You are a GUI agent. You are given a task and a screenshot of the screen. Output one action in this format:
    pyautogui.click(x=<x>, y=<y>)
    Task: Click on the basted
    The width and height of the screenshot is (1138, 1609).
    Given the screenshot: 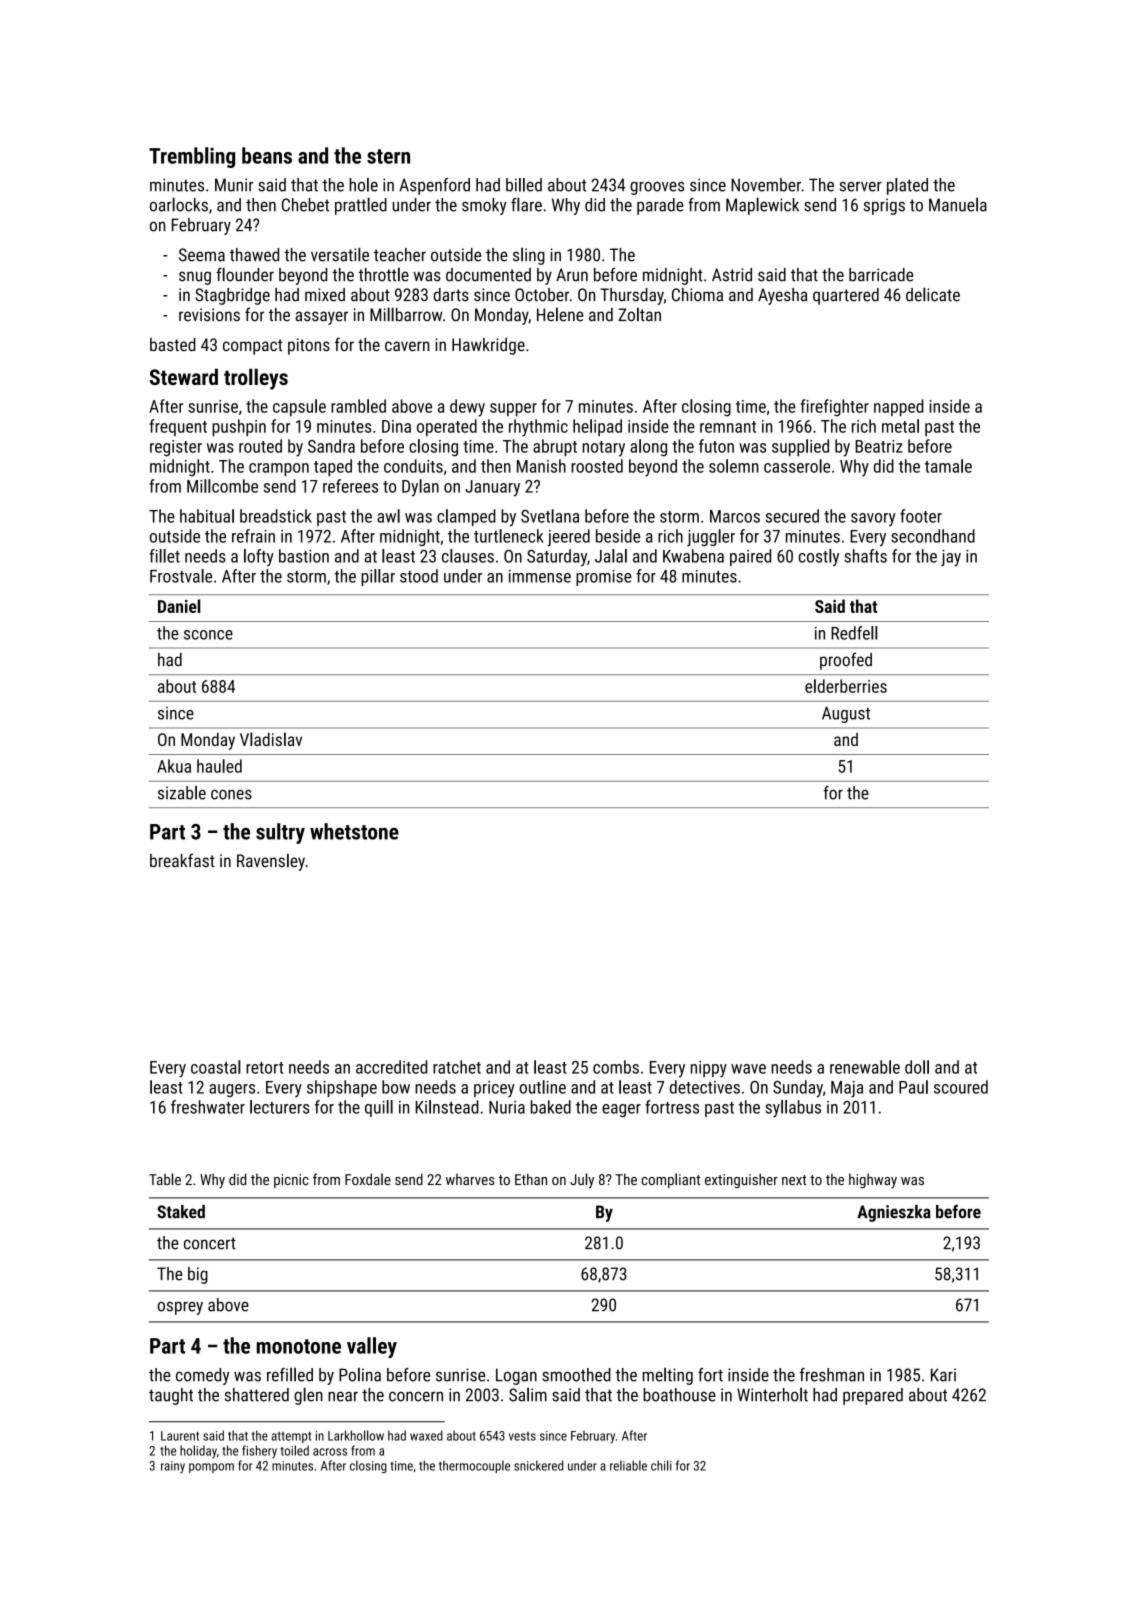 What is the action you would take?
    pyautogui.click(x=173, y=344)
